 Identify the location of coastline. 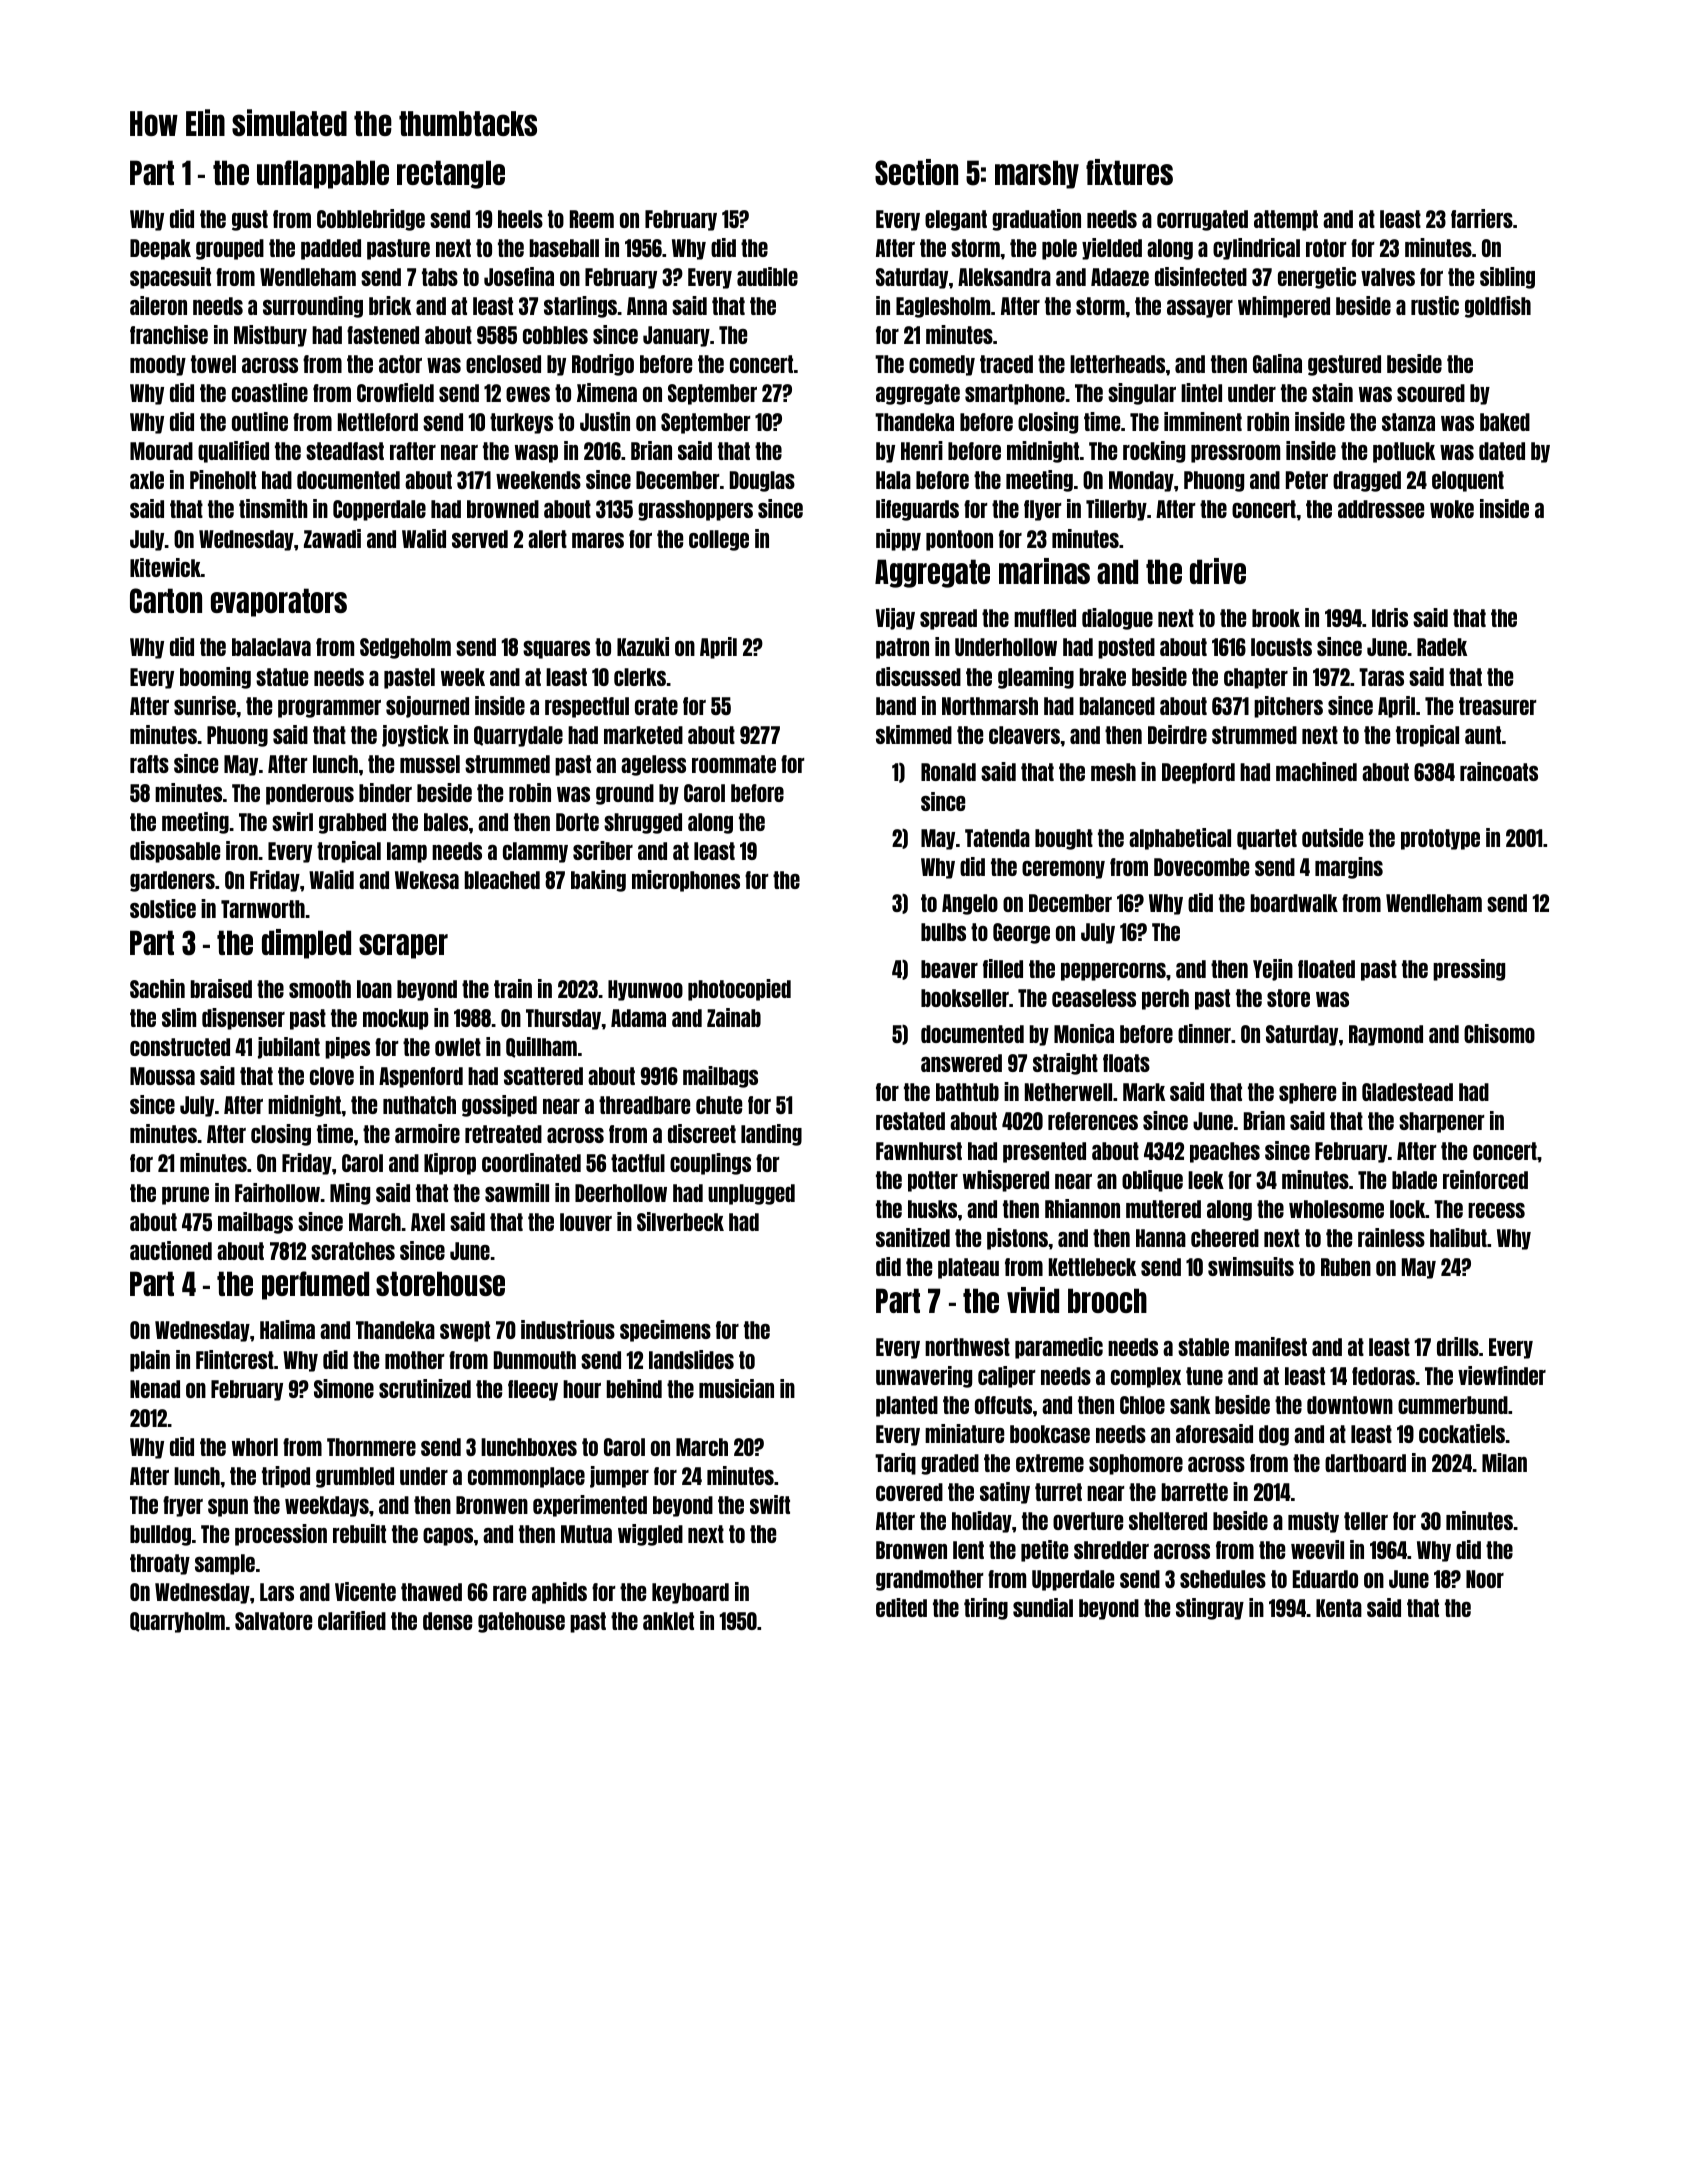
(270, 392).
